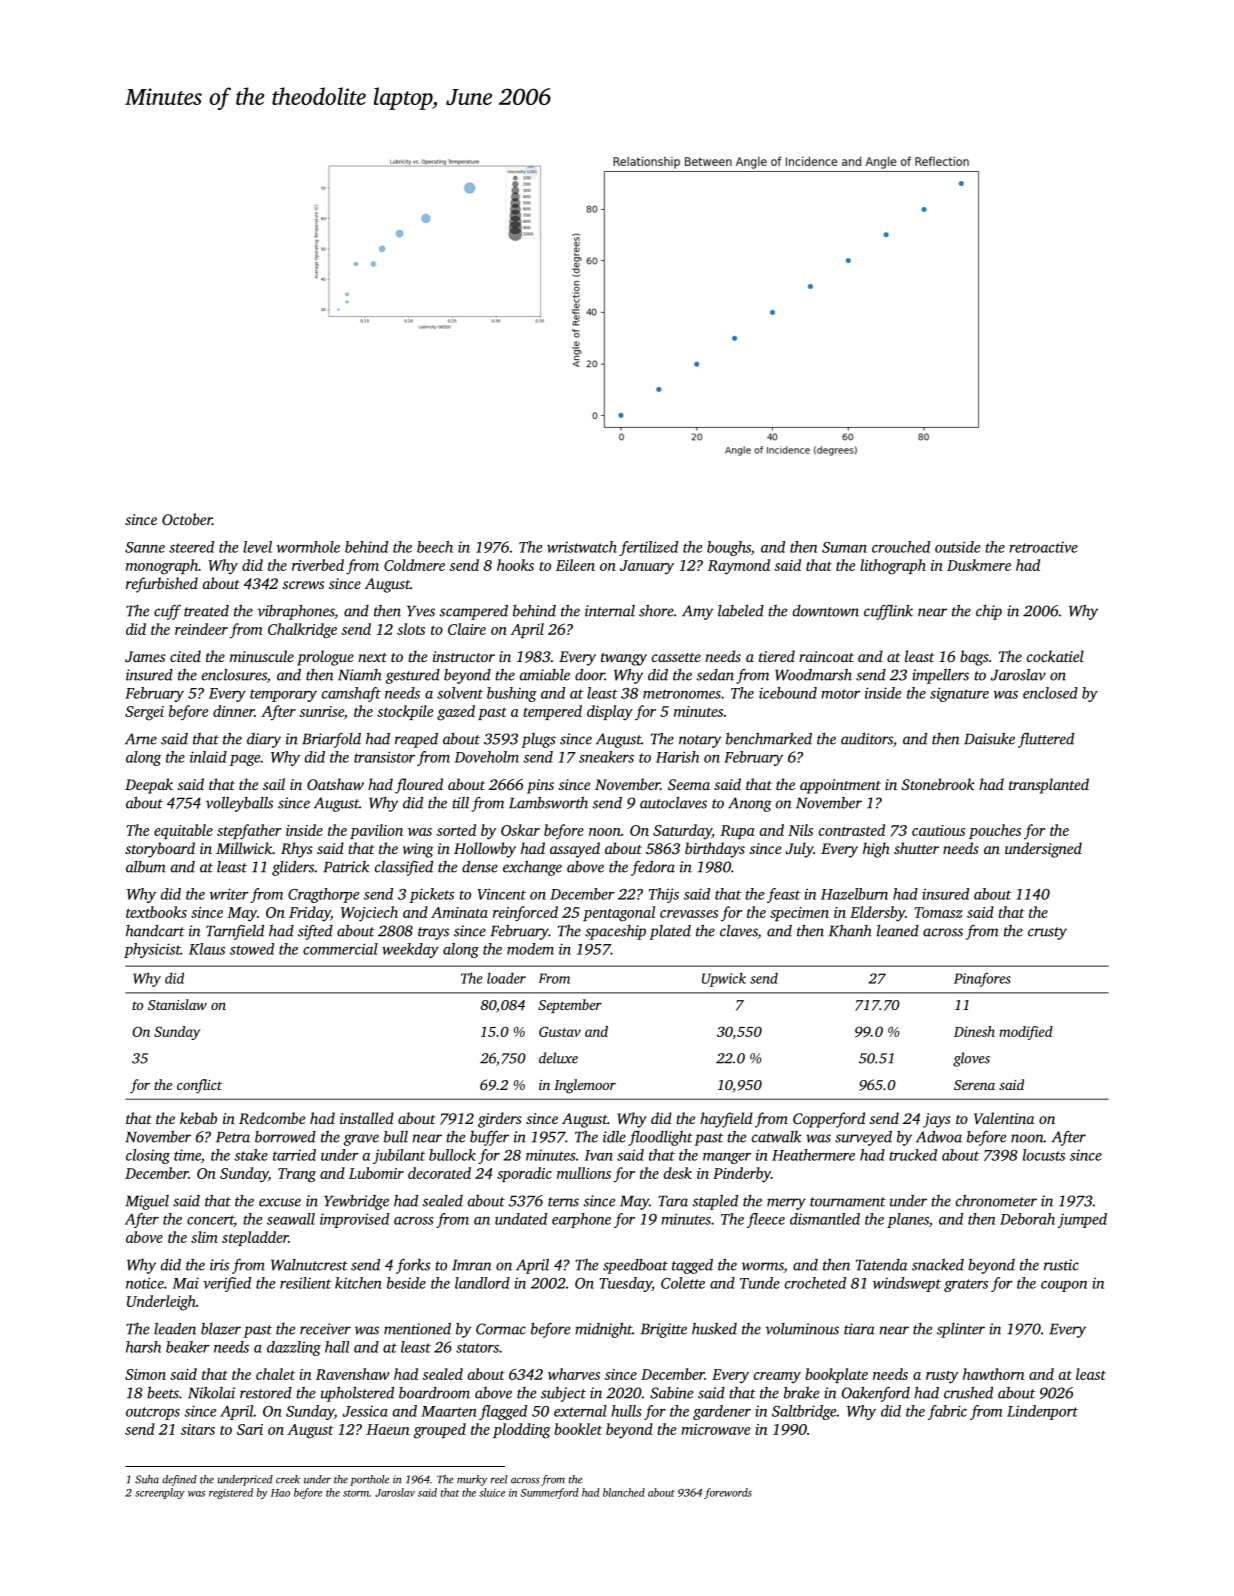  What do you see at coordinates (525, 914) in the screenshot?
I see `reinforced` at bounding box center [525, 914].
